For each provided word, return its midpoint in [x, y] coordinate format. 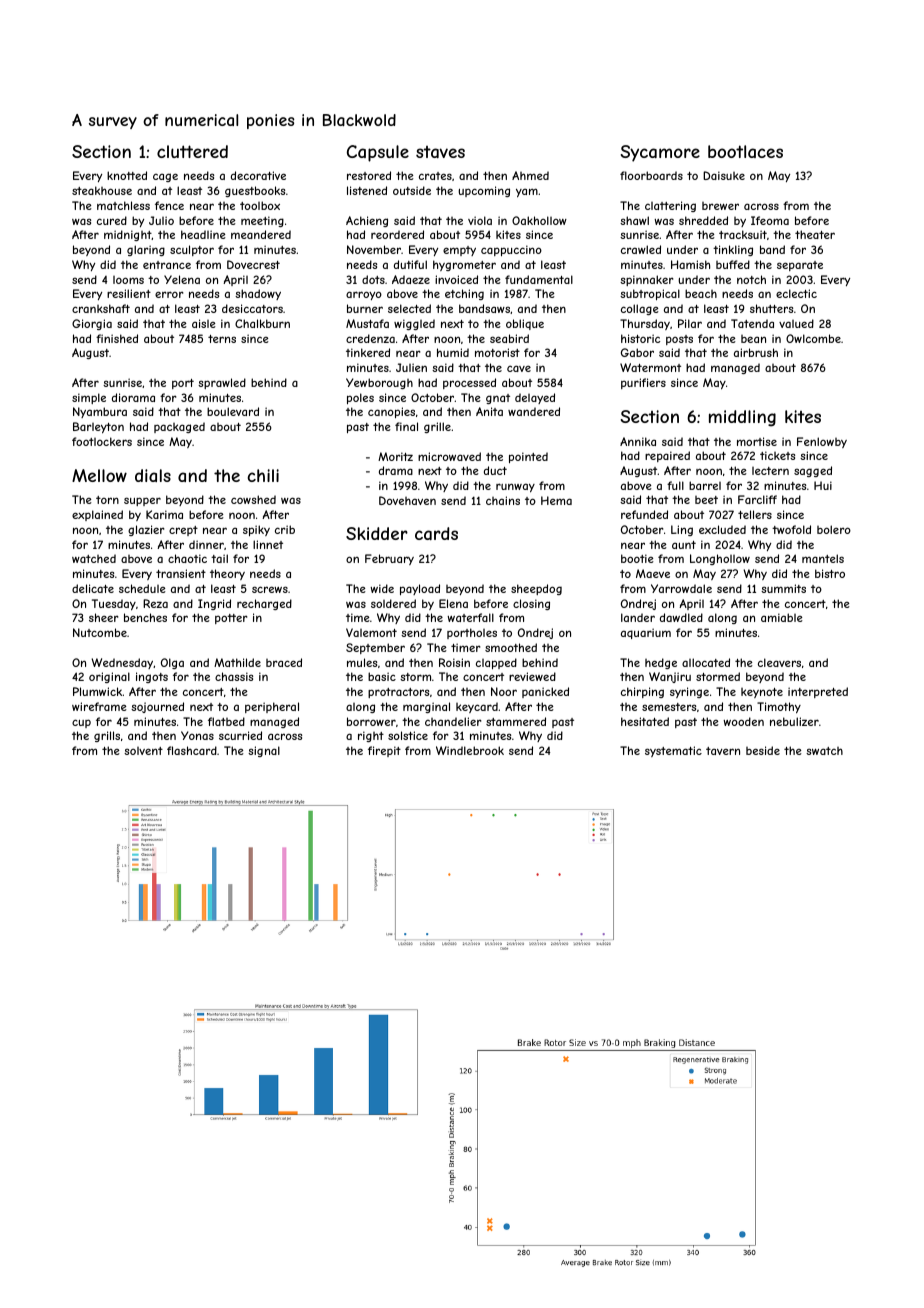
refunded [644, 514]
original [109, 677]
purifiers [643, 383]
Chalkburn [262, 323]
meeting [262, 221]
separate [800, 266]
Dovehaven [407, 500]
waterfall [470, 617]
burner [365, 308]
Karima [164, 514]
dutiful [410, 264]
